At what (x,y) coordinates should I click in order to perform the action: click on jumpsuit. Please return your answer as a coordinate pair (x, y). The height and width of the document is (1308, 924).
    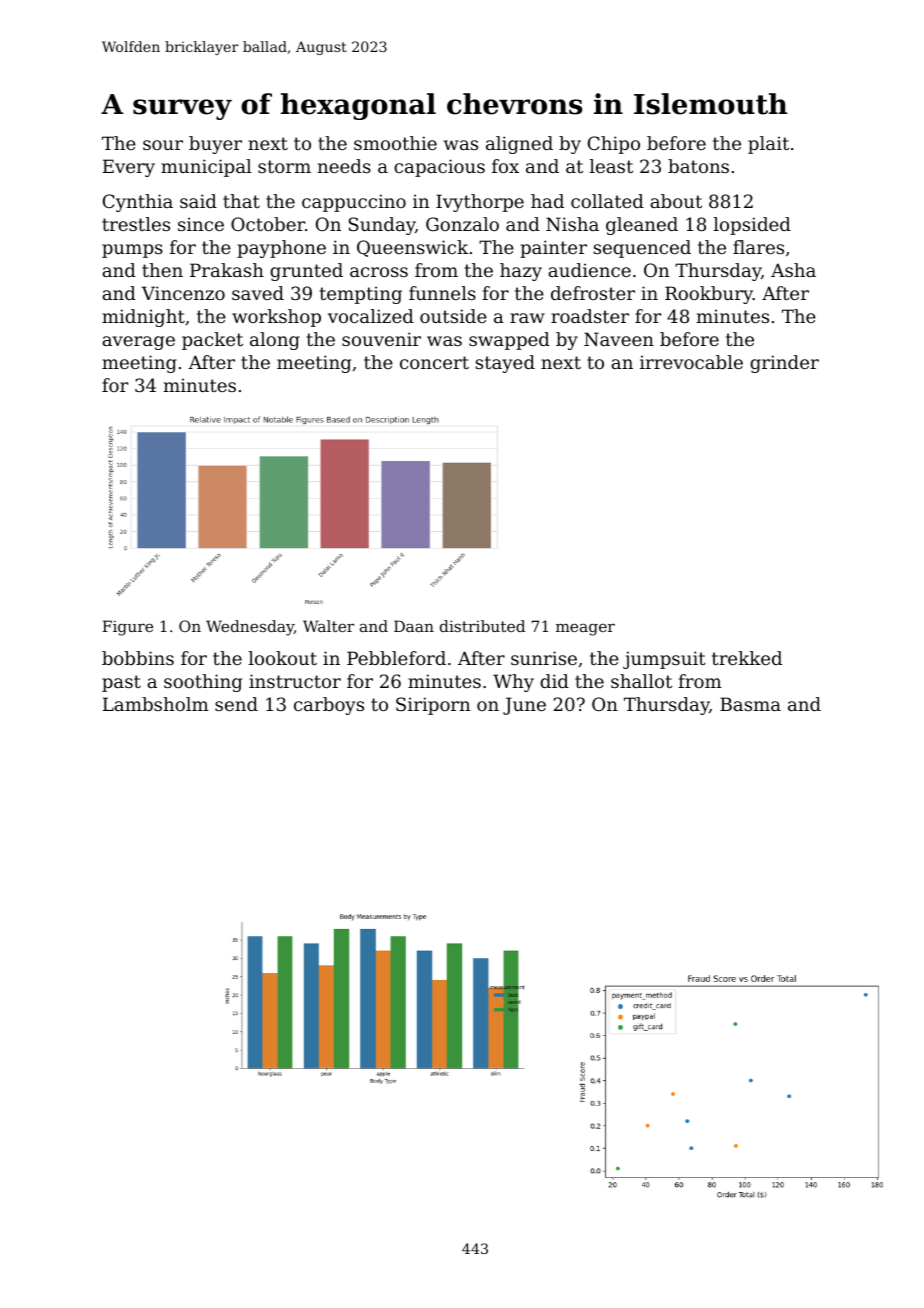
    Looking at the image, I should click on (664, 660).
